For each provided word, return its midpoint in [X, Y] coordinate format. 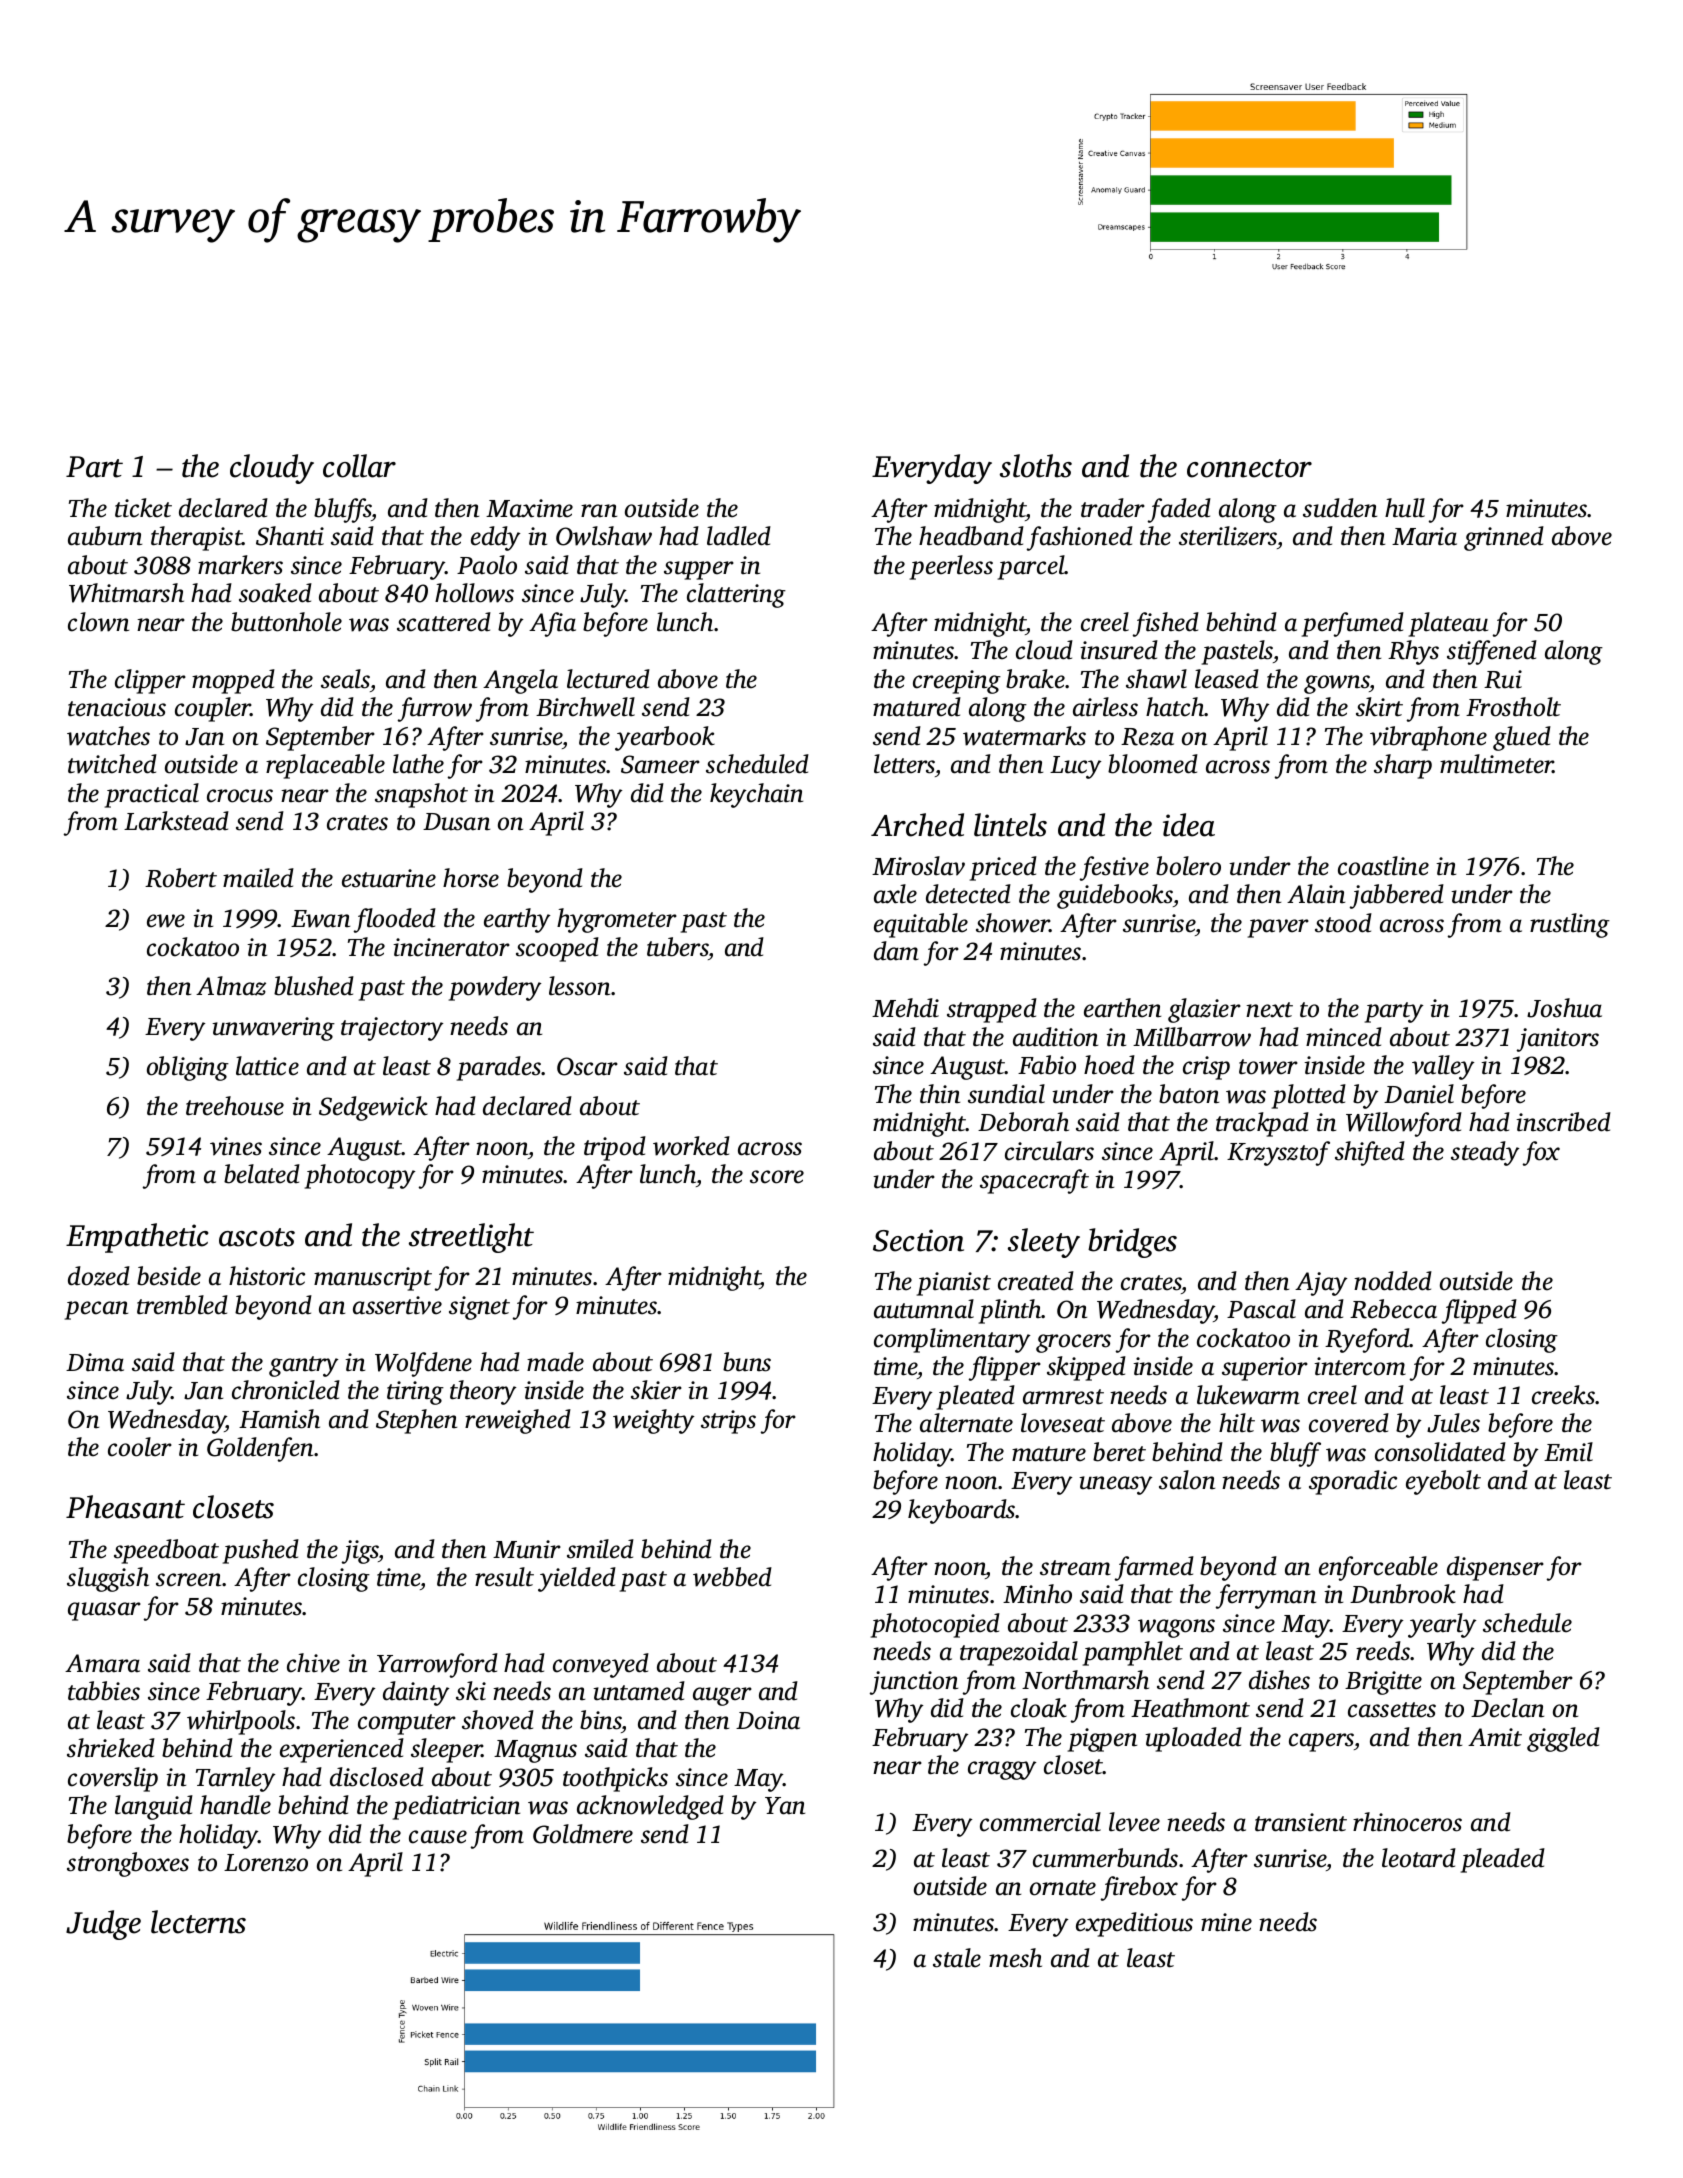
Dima [95, 1362]
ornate [1063, 1888]
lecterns [198, 1922]
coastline [1383, 866]
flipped [1479, 1311]
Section [918, 1240]
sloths [1036, 466]
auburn [105, 536]
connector [1249, 468]
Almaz [231, 986]
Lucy [1075, 767]
